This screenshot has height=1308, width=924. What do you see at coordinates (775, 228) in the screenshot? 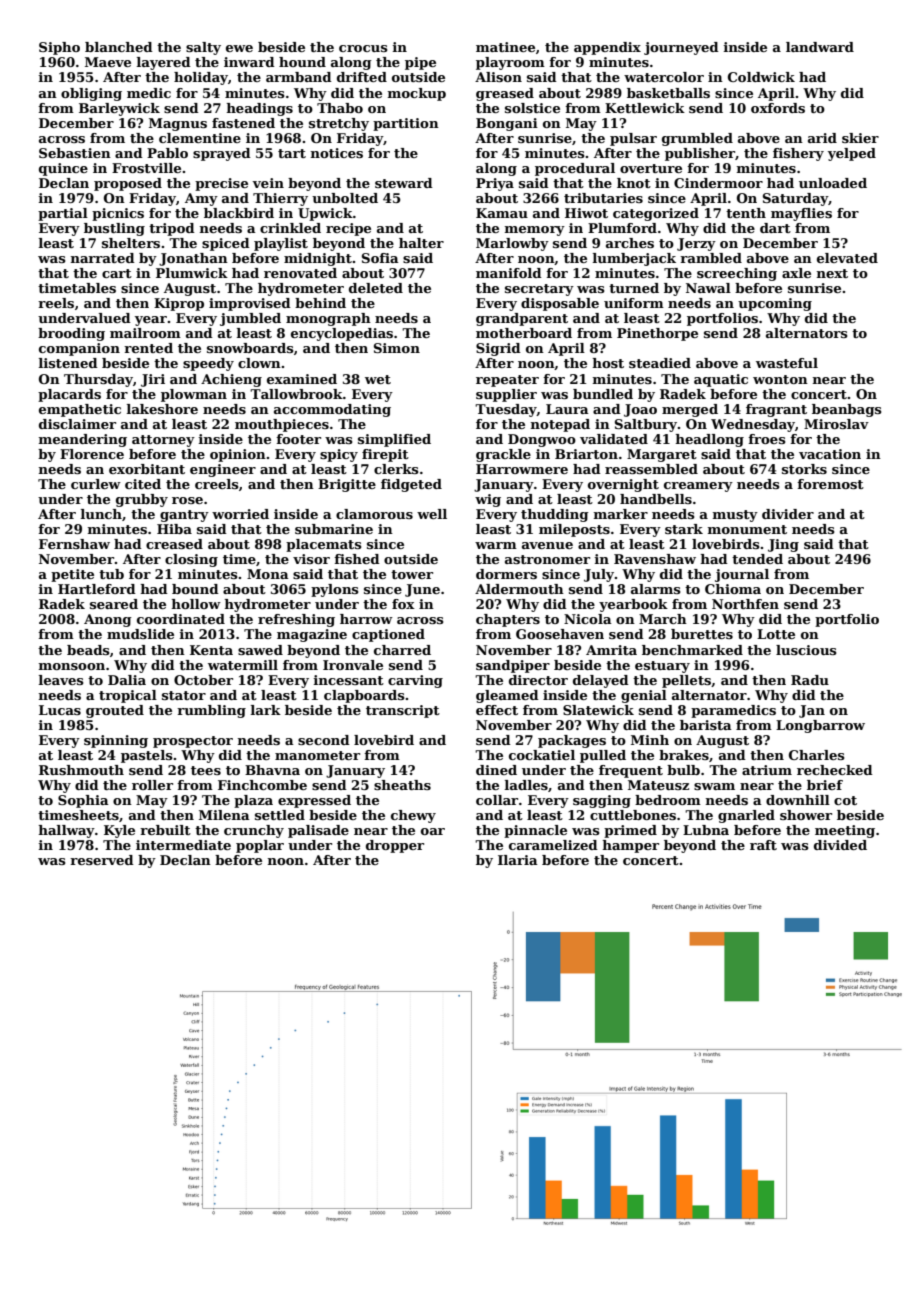
I see `dart` at bounding box center [775, 228].
